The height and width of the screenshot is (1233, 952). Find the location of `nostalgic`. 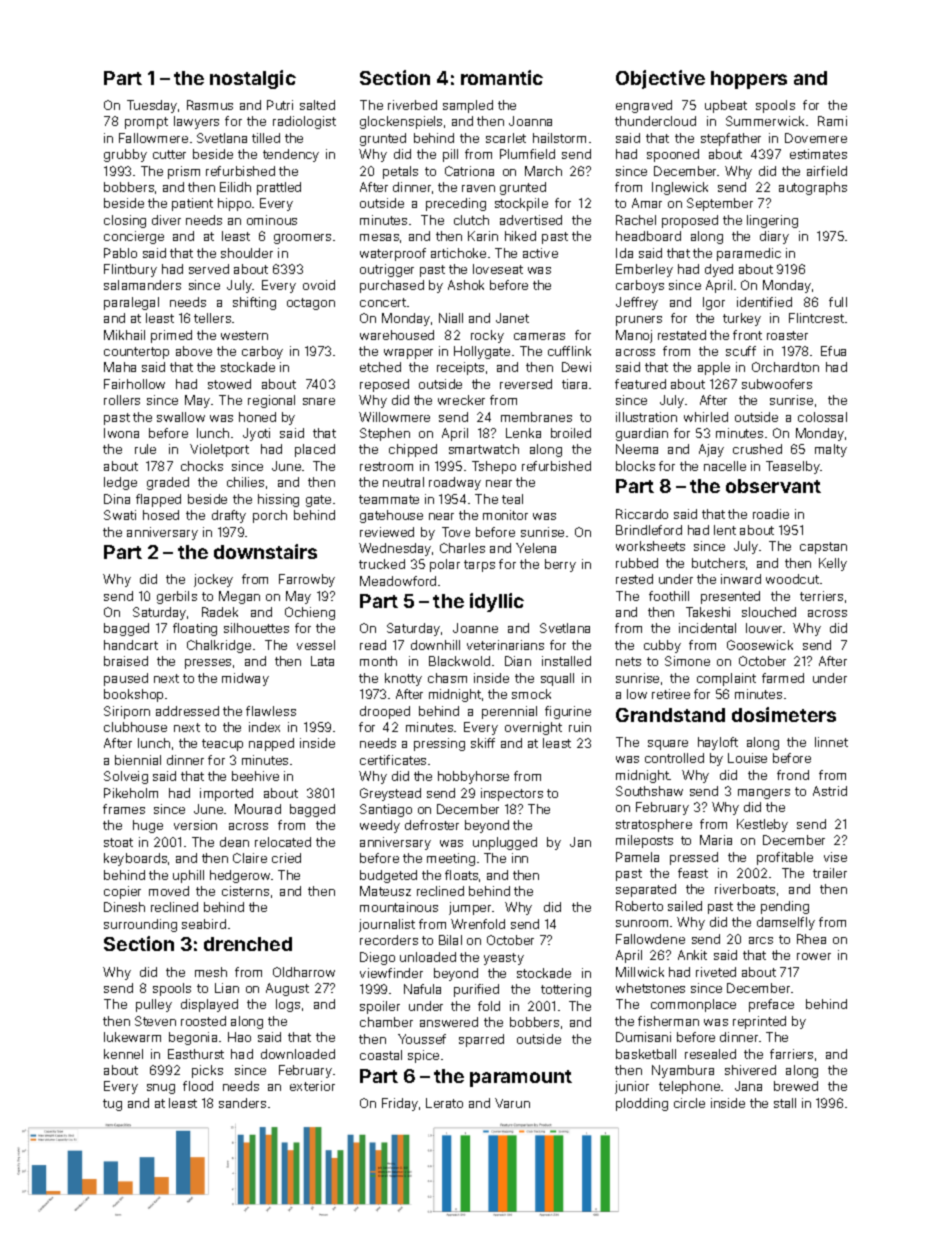

nostalgic is located at coordinates (253, 79).
